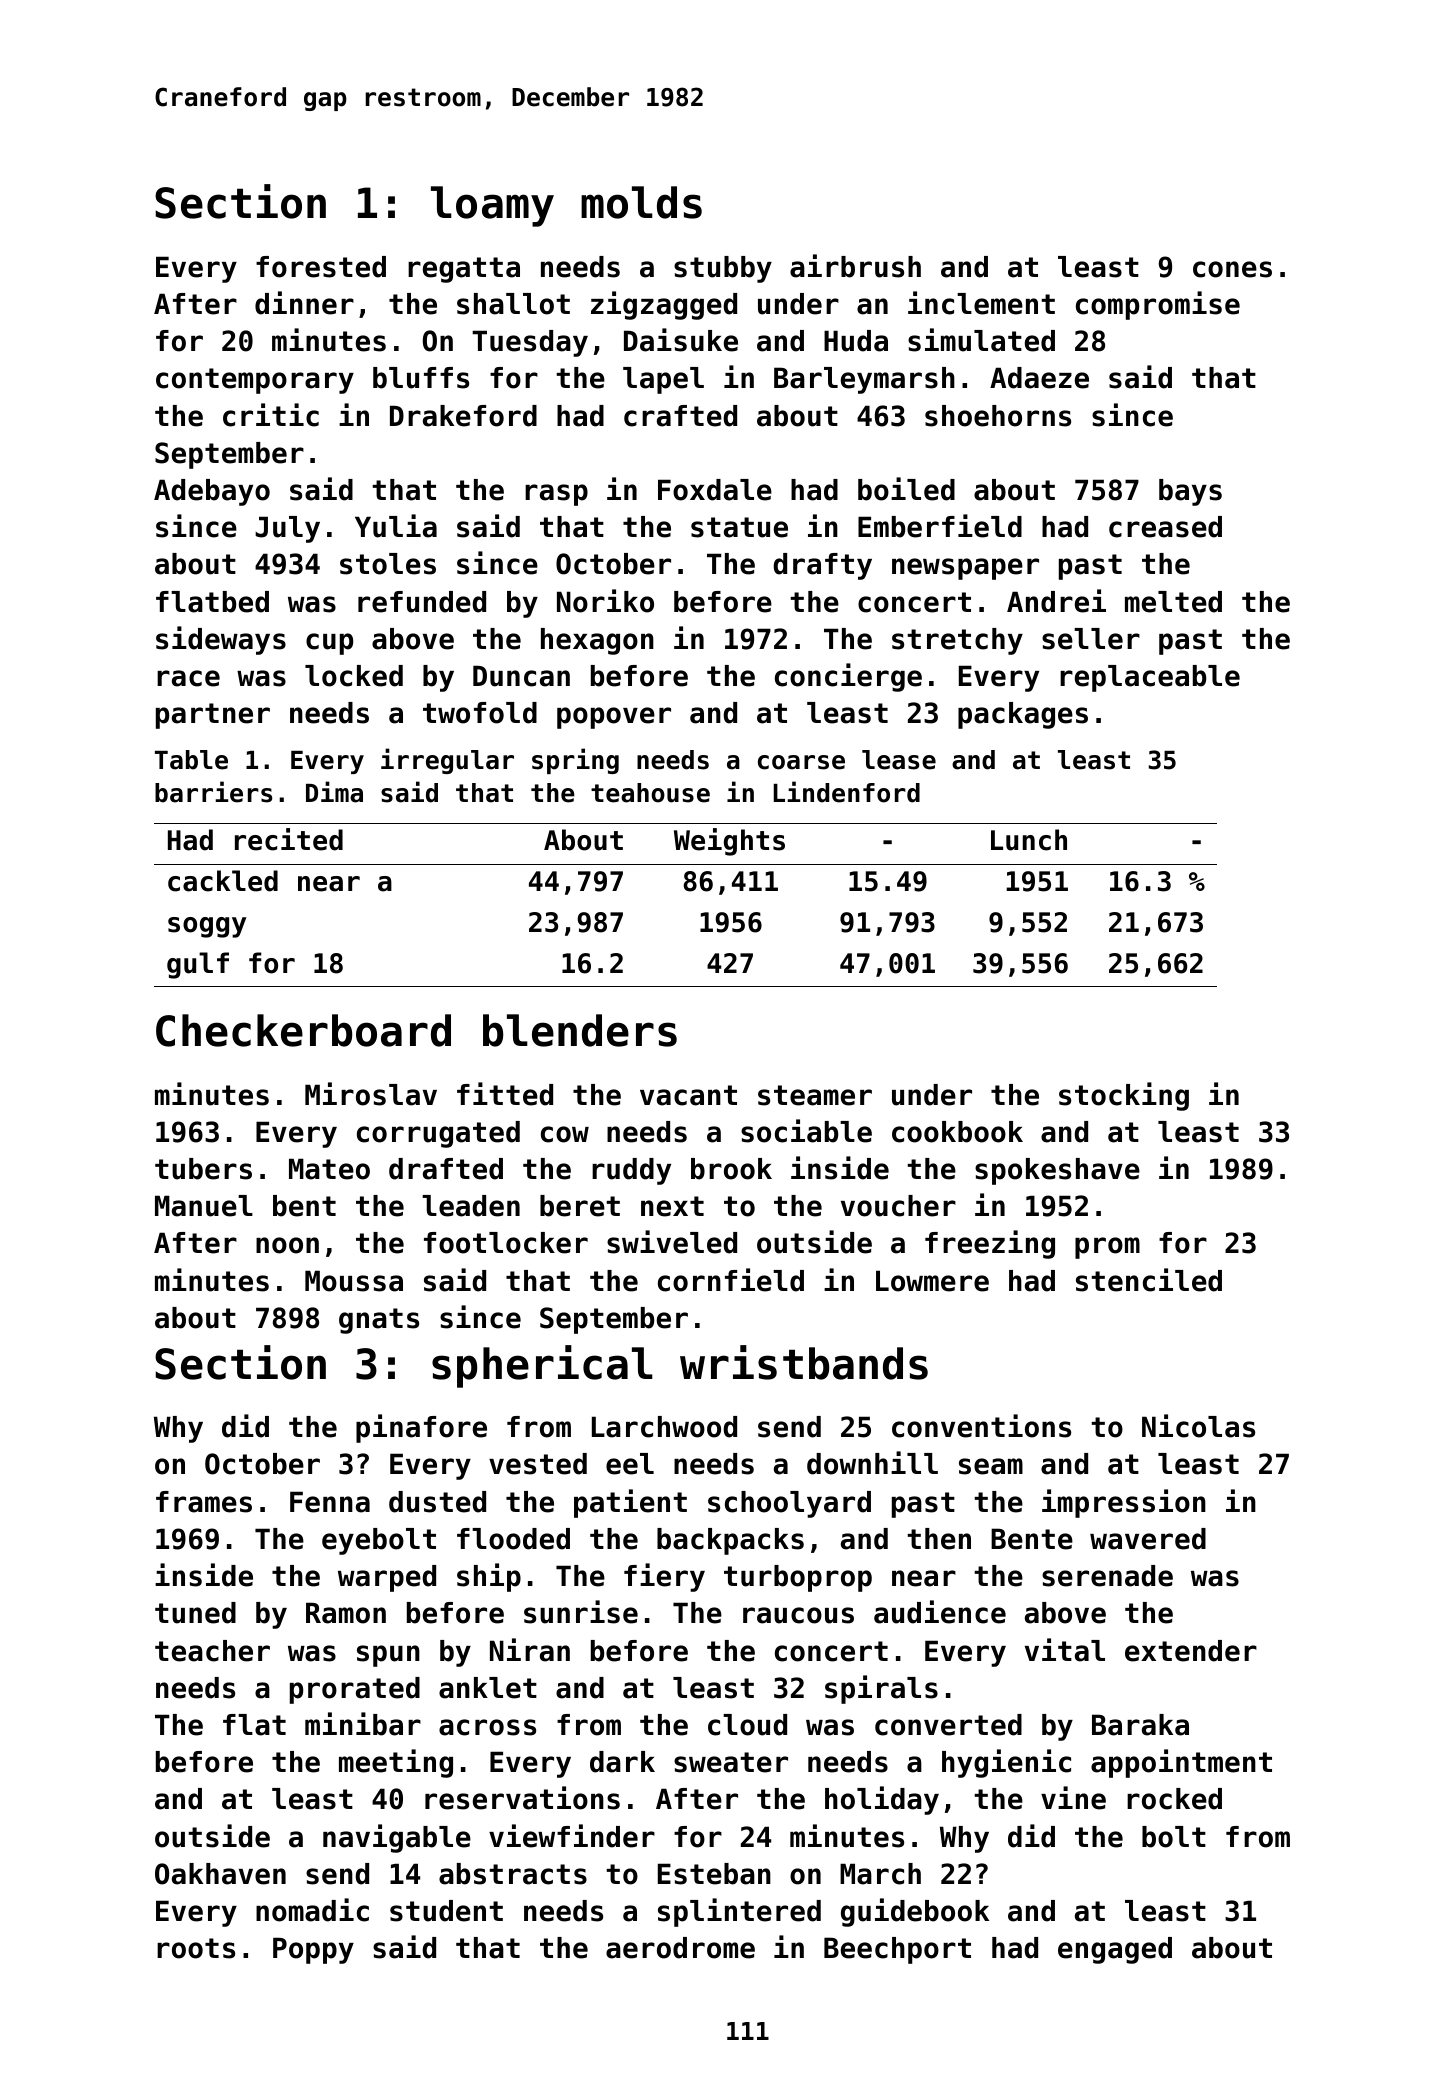 Image resolution: width=1450 pixels, height=2100 pixels. I want to click on cornfield, so click(731, 1280).
